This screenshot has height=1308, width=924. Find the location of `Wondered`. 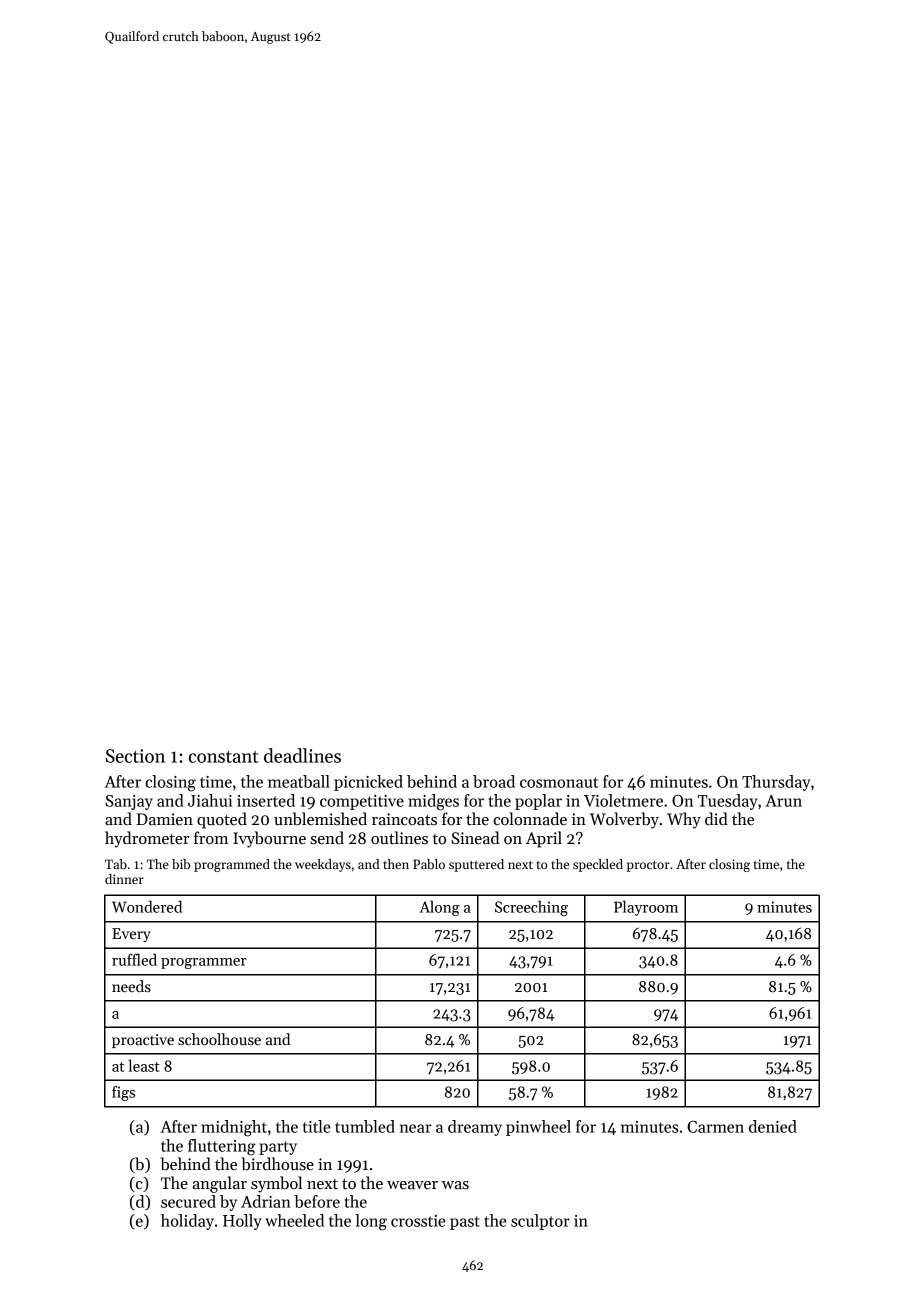

Wondered is located at coordinates (147, 906).
